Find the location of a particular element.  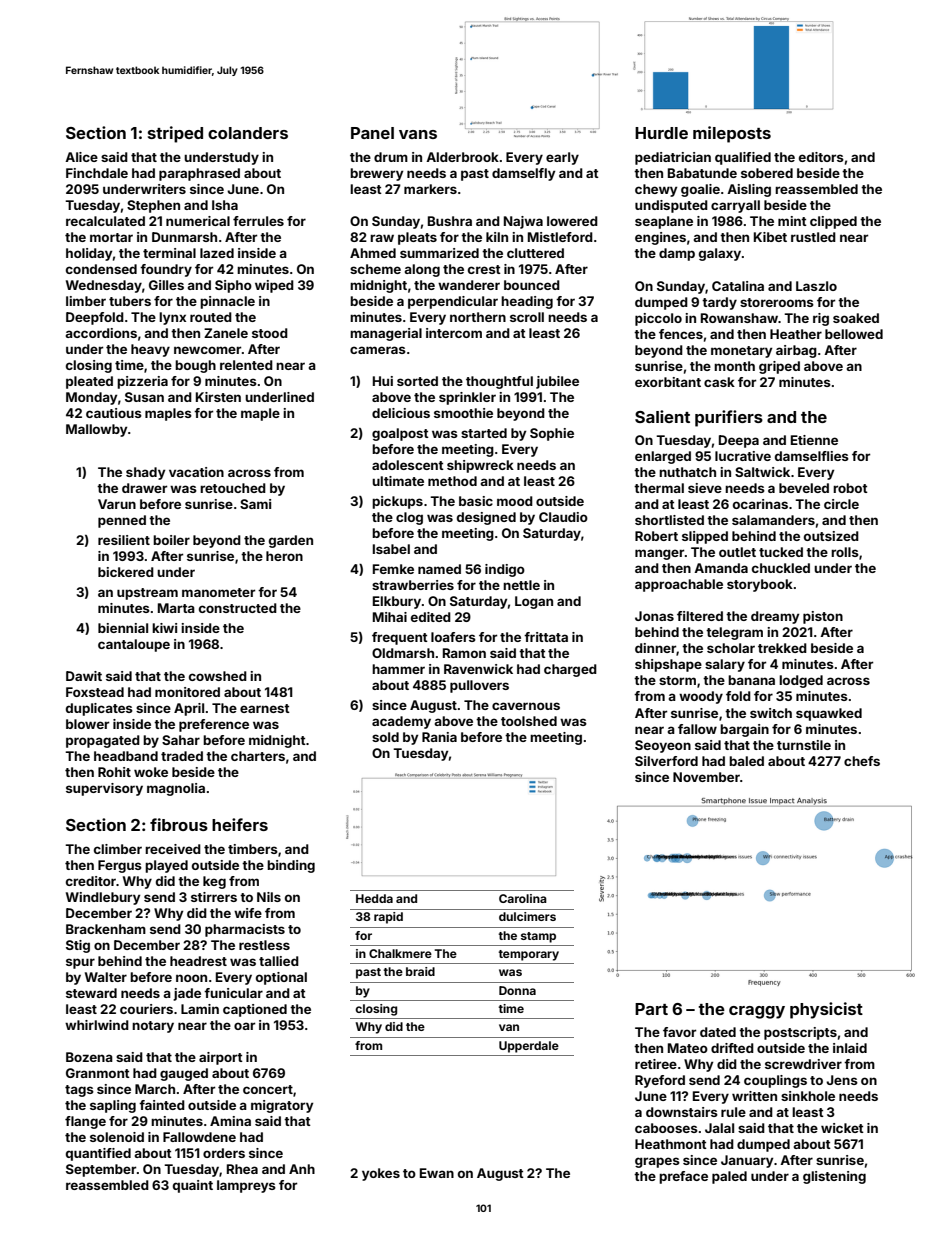

whirlwind is located at coordinates (97, 1025).
